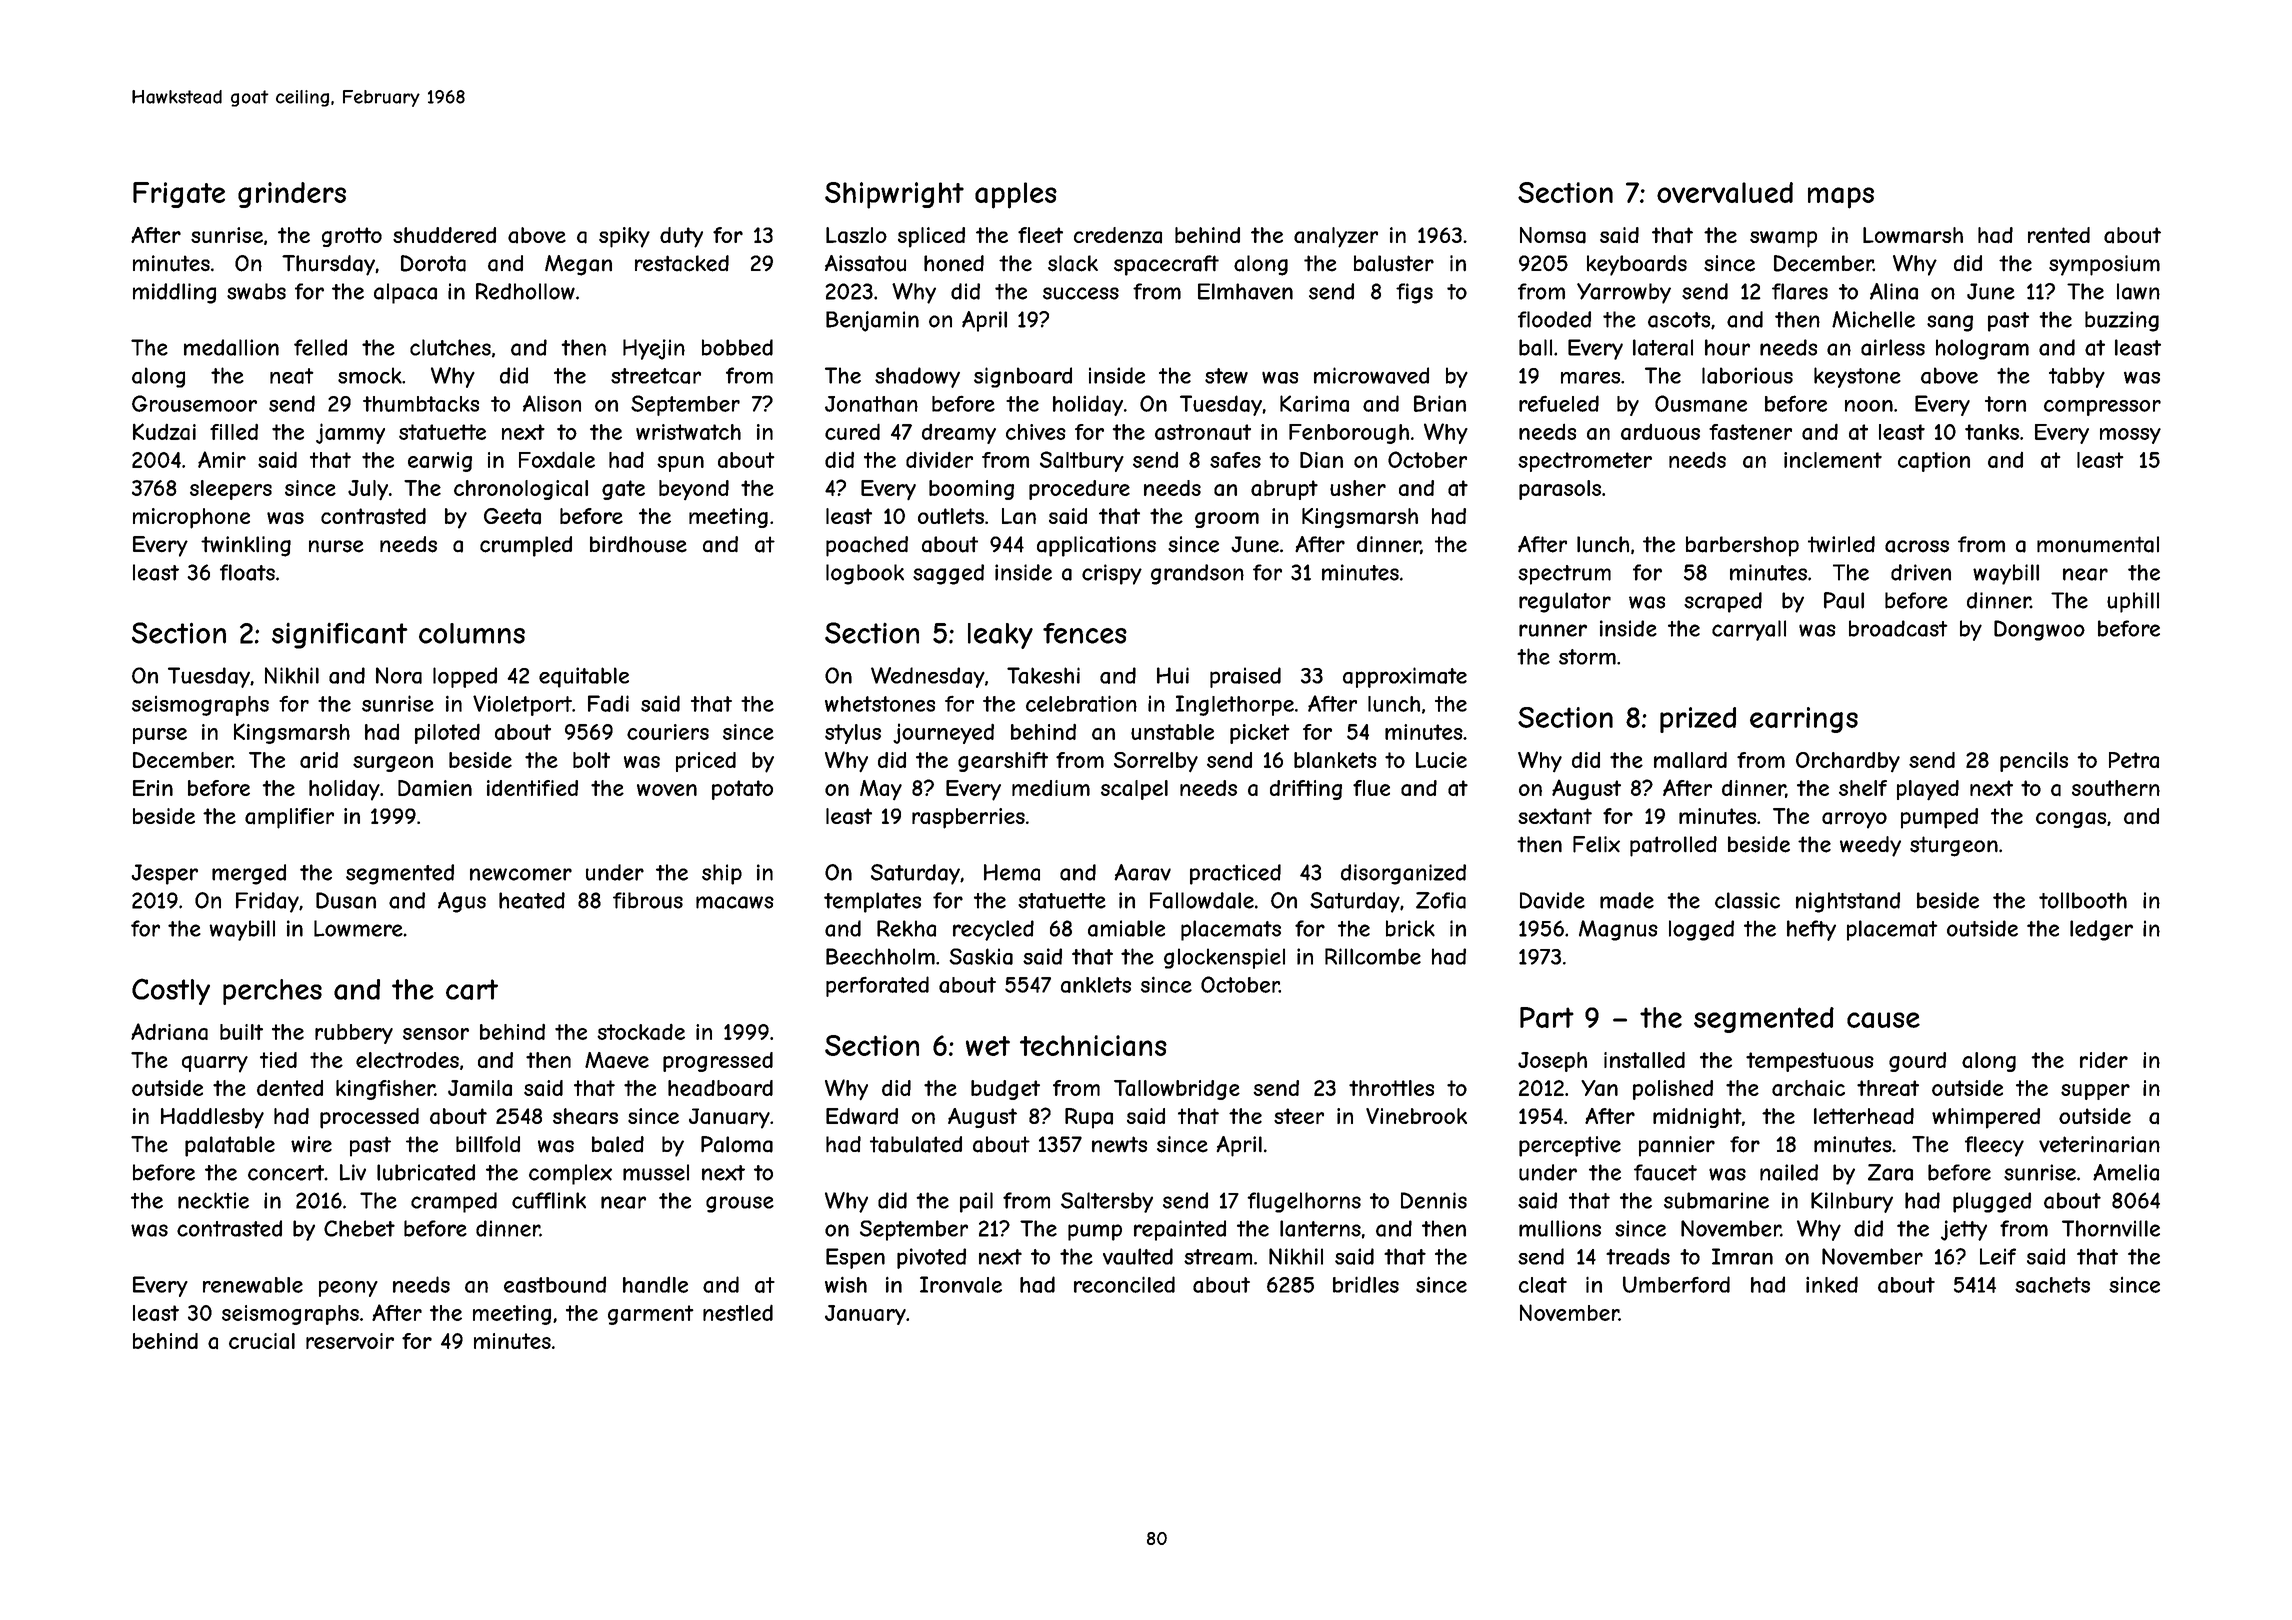 This screenshot has width=2292, height=1620. I want to click on necktie, so click(213, 1200).
